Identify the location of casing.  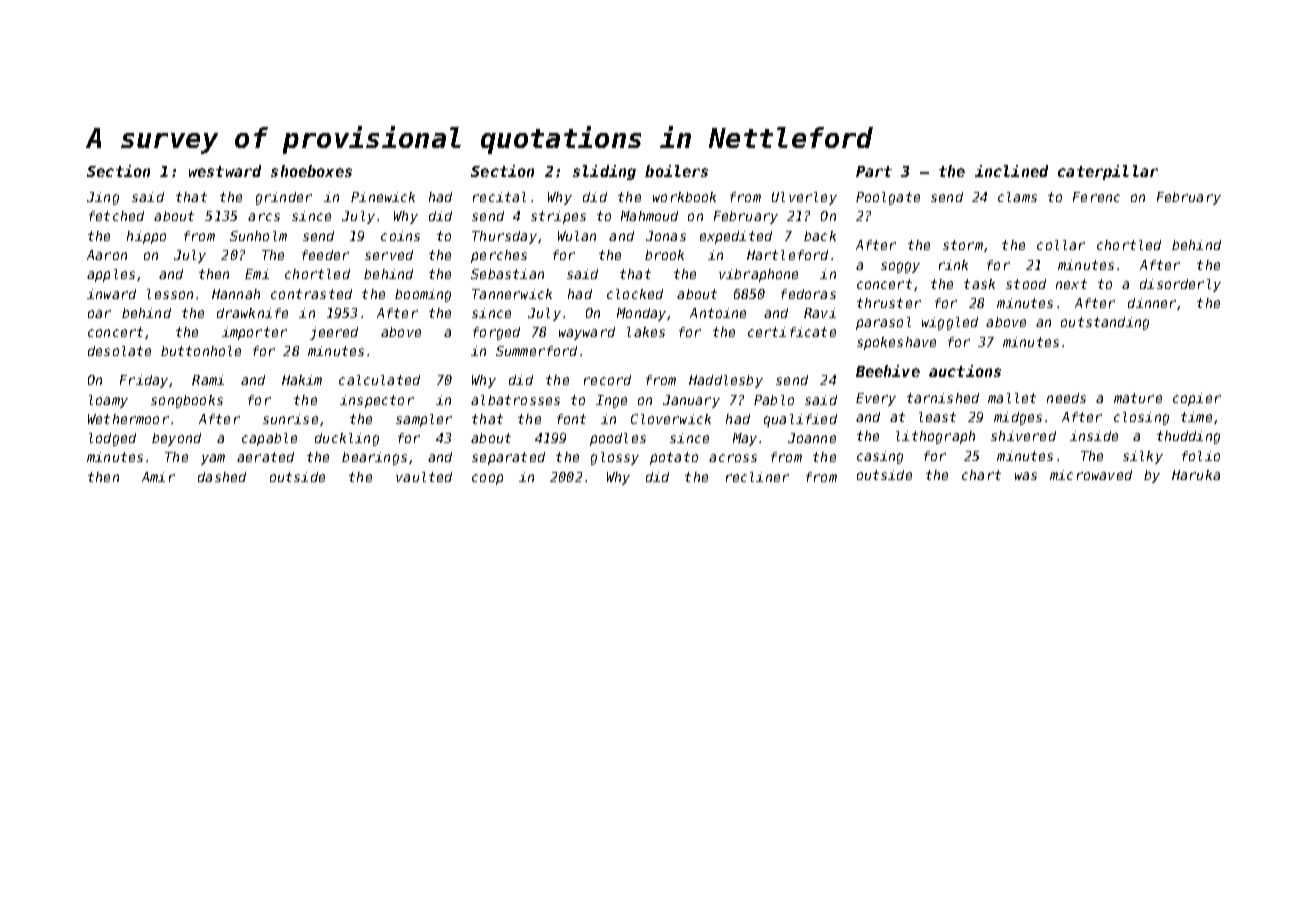
(880, 457).
